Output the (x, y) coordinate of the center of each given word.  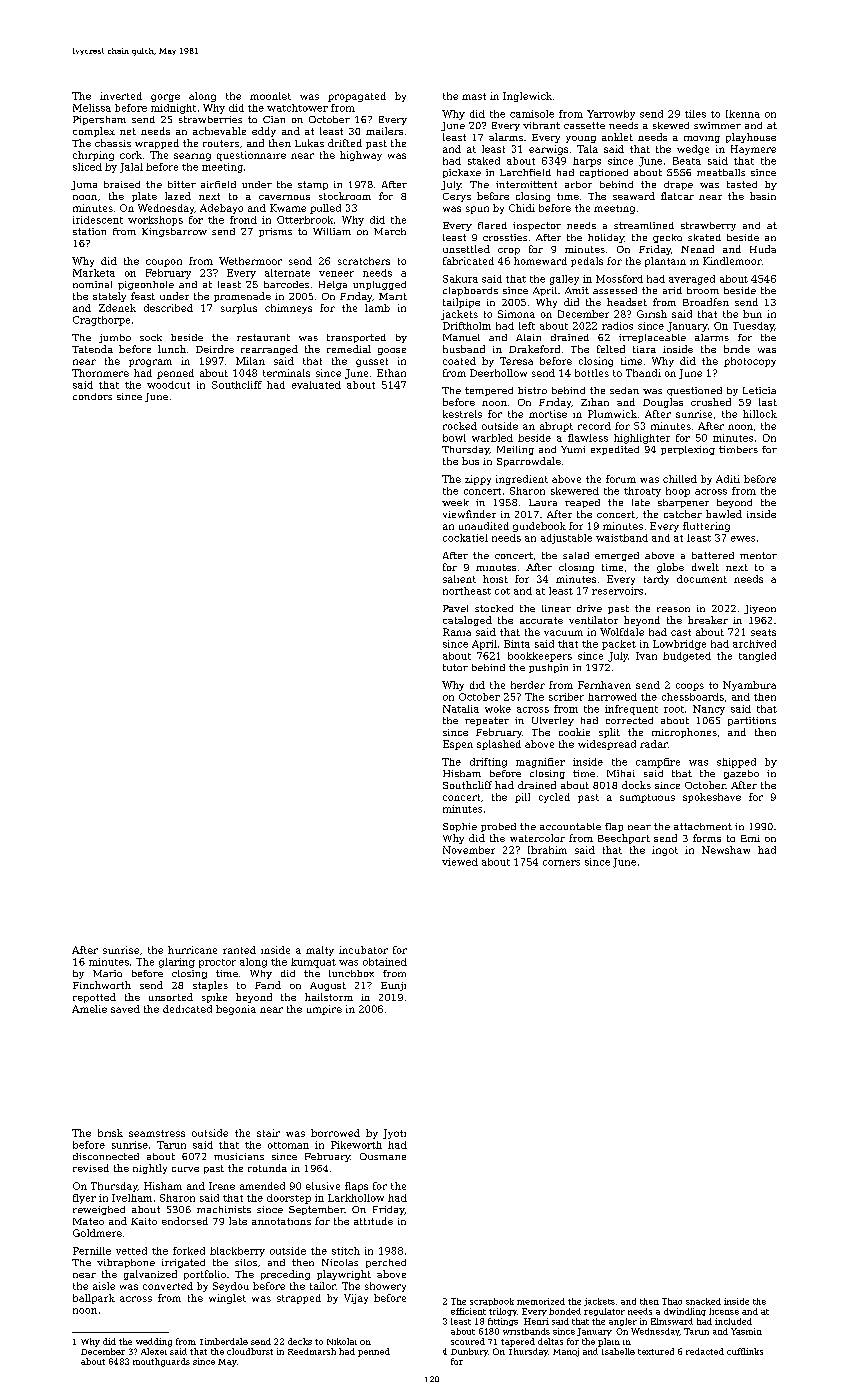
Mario (107, 973)
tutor (455, 667)
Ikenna (743, 114)
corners (561, 863)
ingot (665, 851)
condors (92, 396)
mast (474, 96)
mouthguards (161, 1362)
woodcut (168, 385)
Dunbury (469, 1352)
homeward (540, 261)
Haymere (753, 150)
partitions (752, 721)
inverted (121, 96)
